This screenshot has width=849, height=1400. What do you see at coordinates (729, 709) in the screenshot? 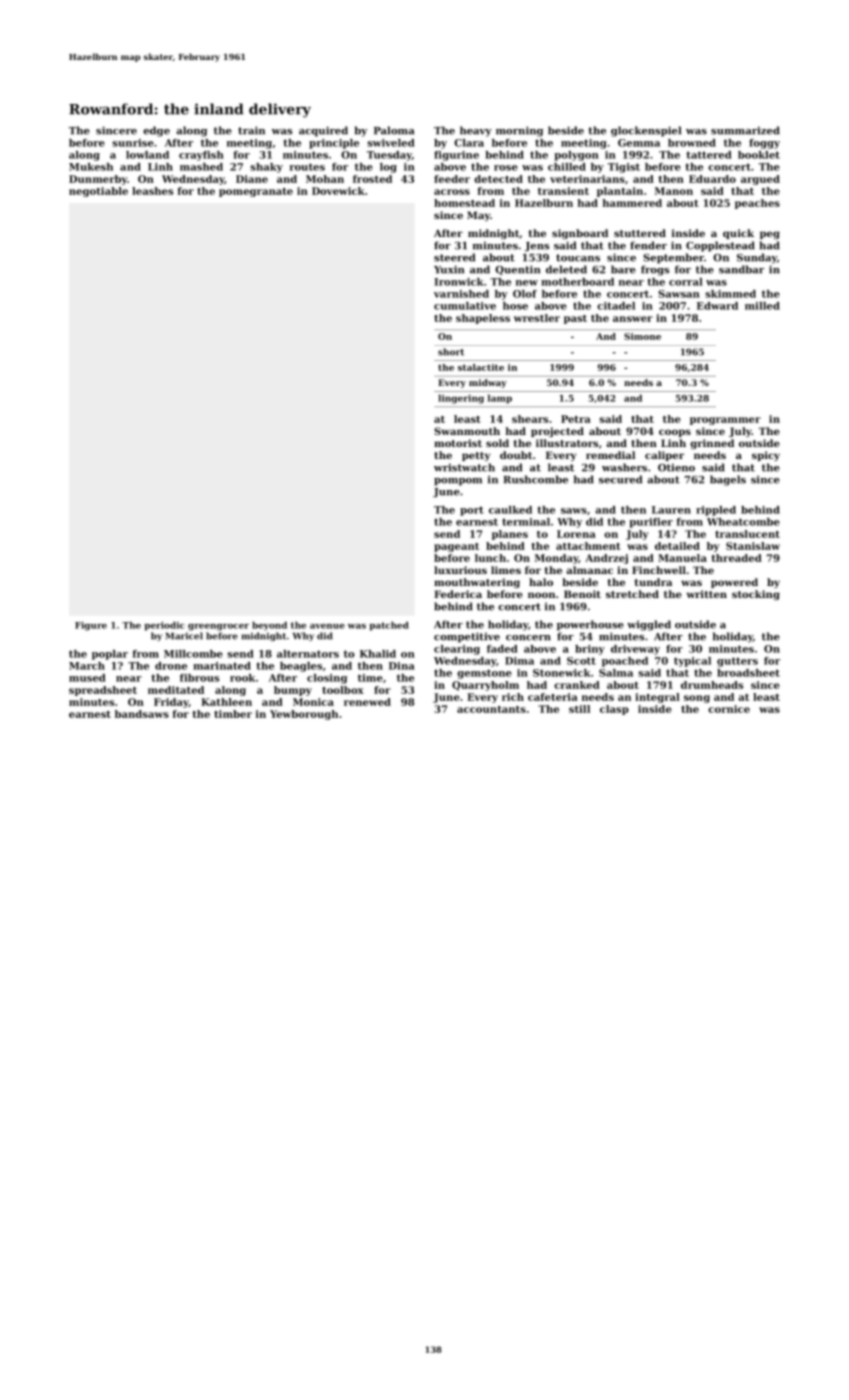
I see `cornice` at bounding box center [729, 709].
